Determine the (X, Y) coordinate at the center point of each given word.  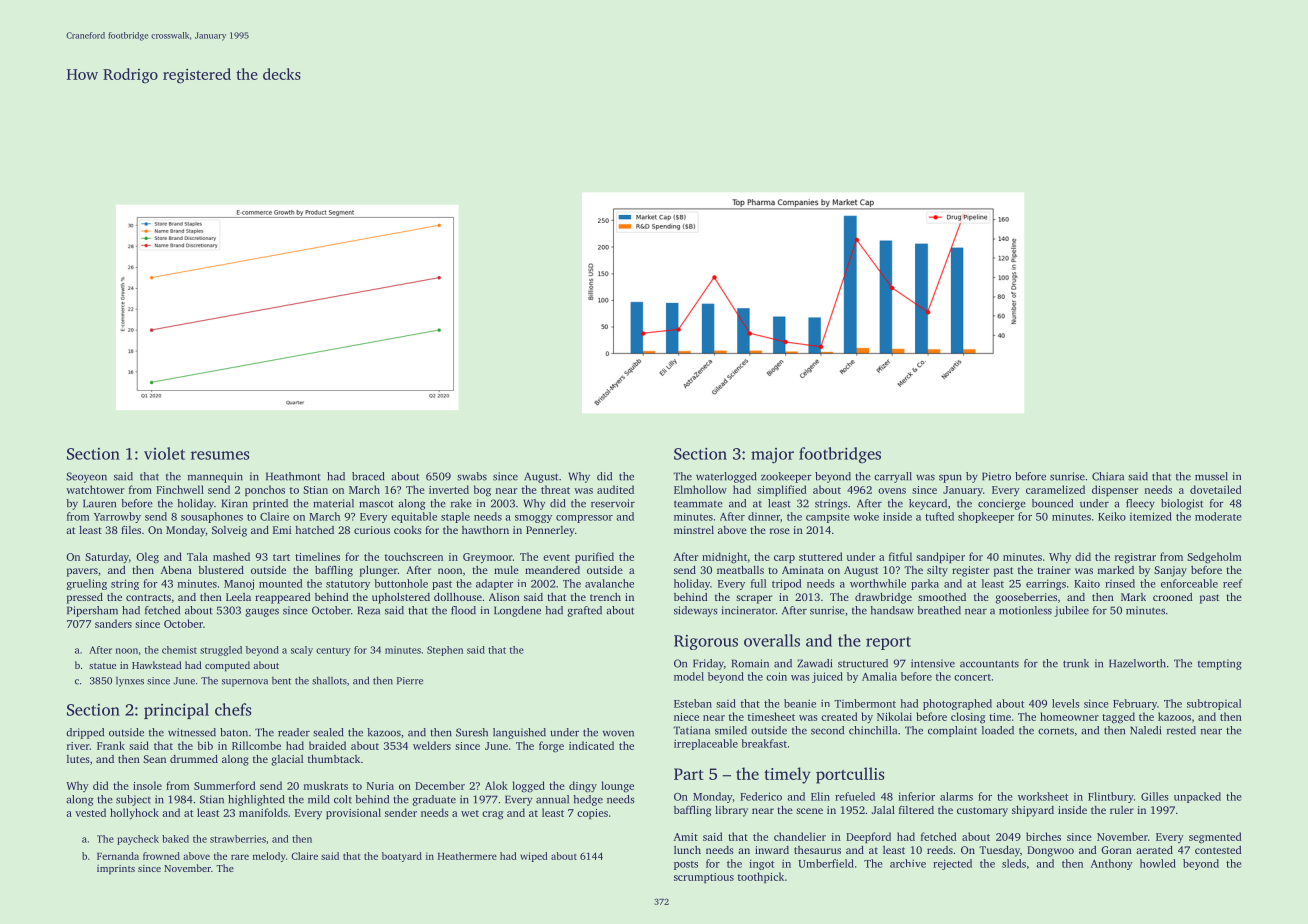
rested (1181, 730)
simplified (782, 490)
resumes (220, 455)
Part (689, 774)
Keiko (1112, 516)
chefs (233, 709)
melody (269, 857)
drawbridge (883, 598)
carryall (893, 477)
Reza (369, 610)
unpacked (1197, 797)
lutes (78, 759)
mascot (376, 504)
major (772, 456)
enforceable (1189, 583)
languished (519, 733)
